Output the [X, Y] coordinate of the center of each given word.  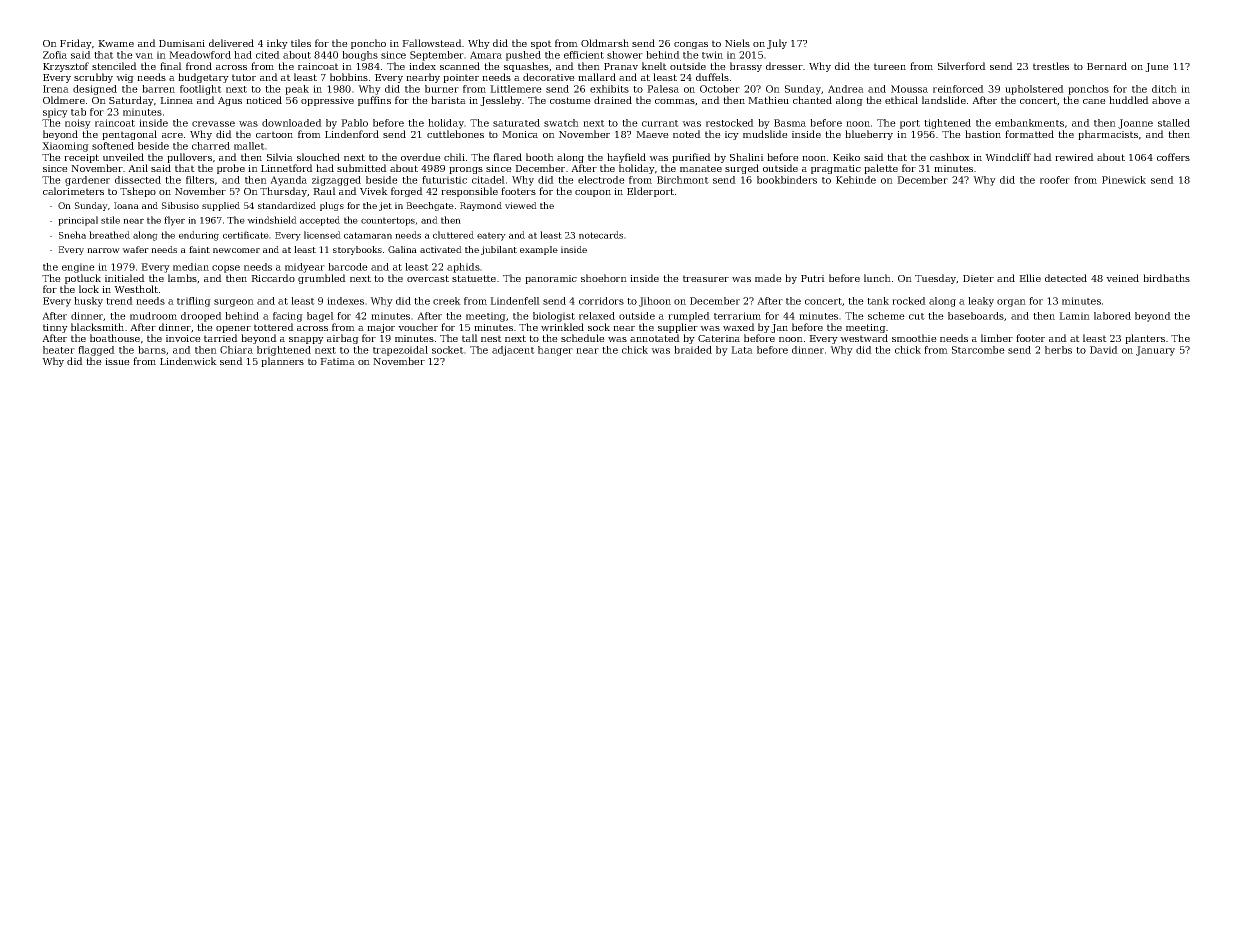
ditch [1164, 89]
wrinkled [562, 327]
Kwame [116, 43]
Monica [520, 134]
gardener [87, 181]
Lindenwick [188, 361]
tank [878, 301]
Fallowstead [432, 43]
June [1157, 67]
